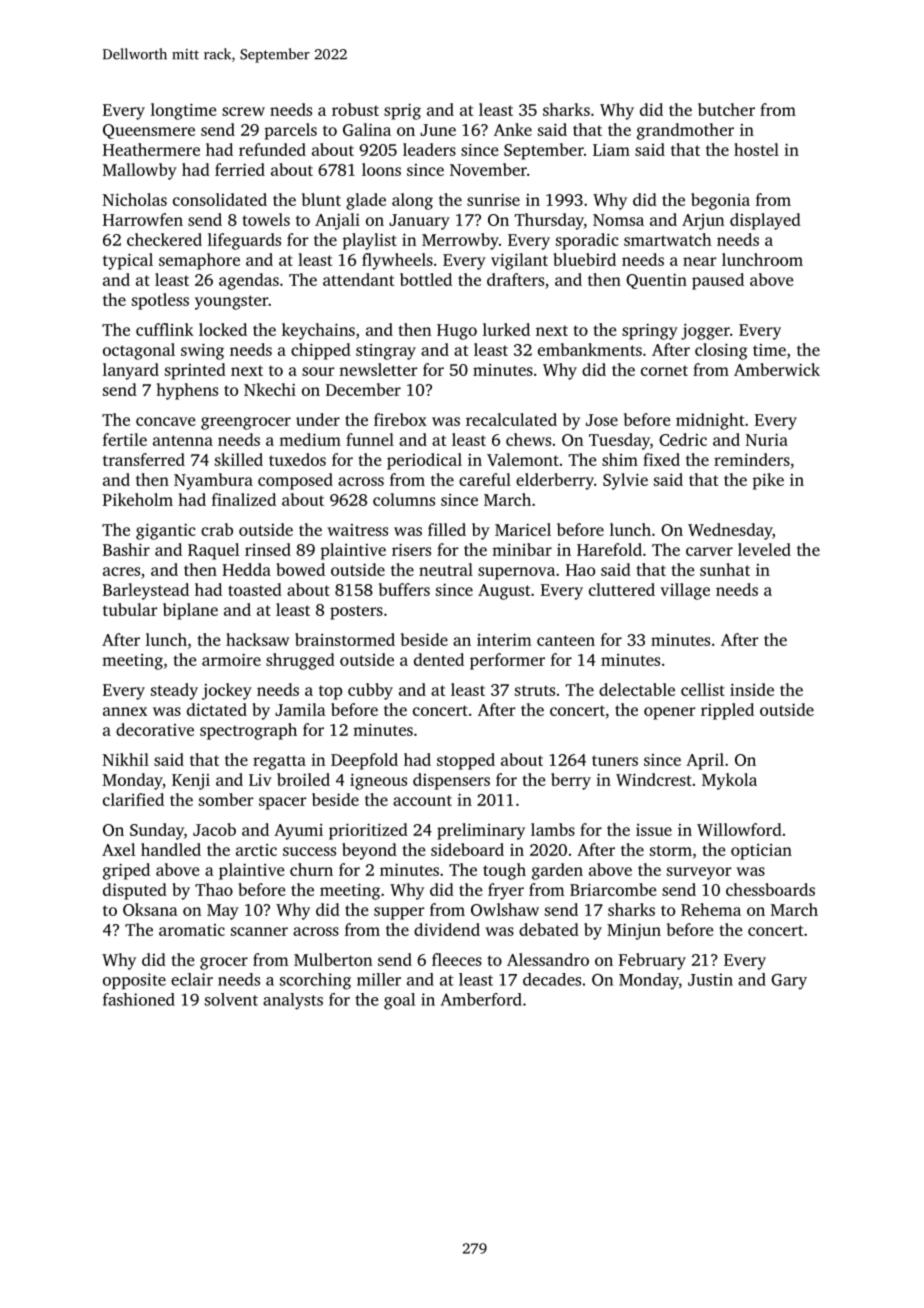 The height and width of the page is (1308, 924). What do you see at coordinates (726, 109) in the page?
I see `butcher` at bounding box center [726, 109].
